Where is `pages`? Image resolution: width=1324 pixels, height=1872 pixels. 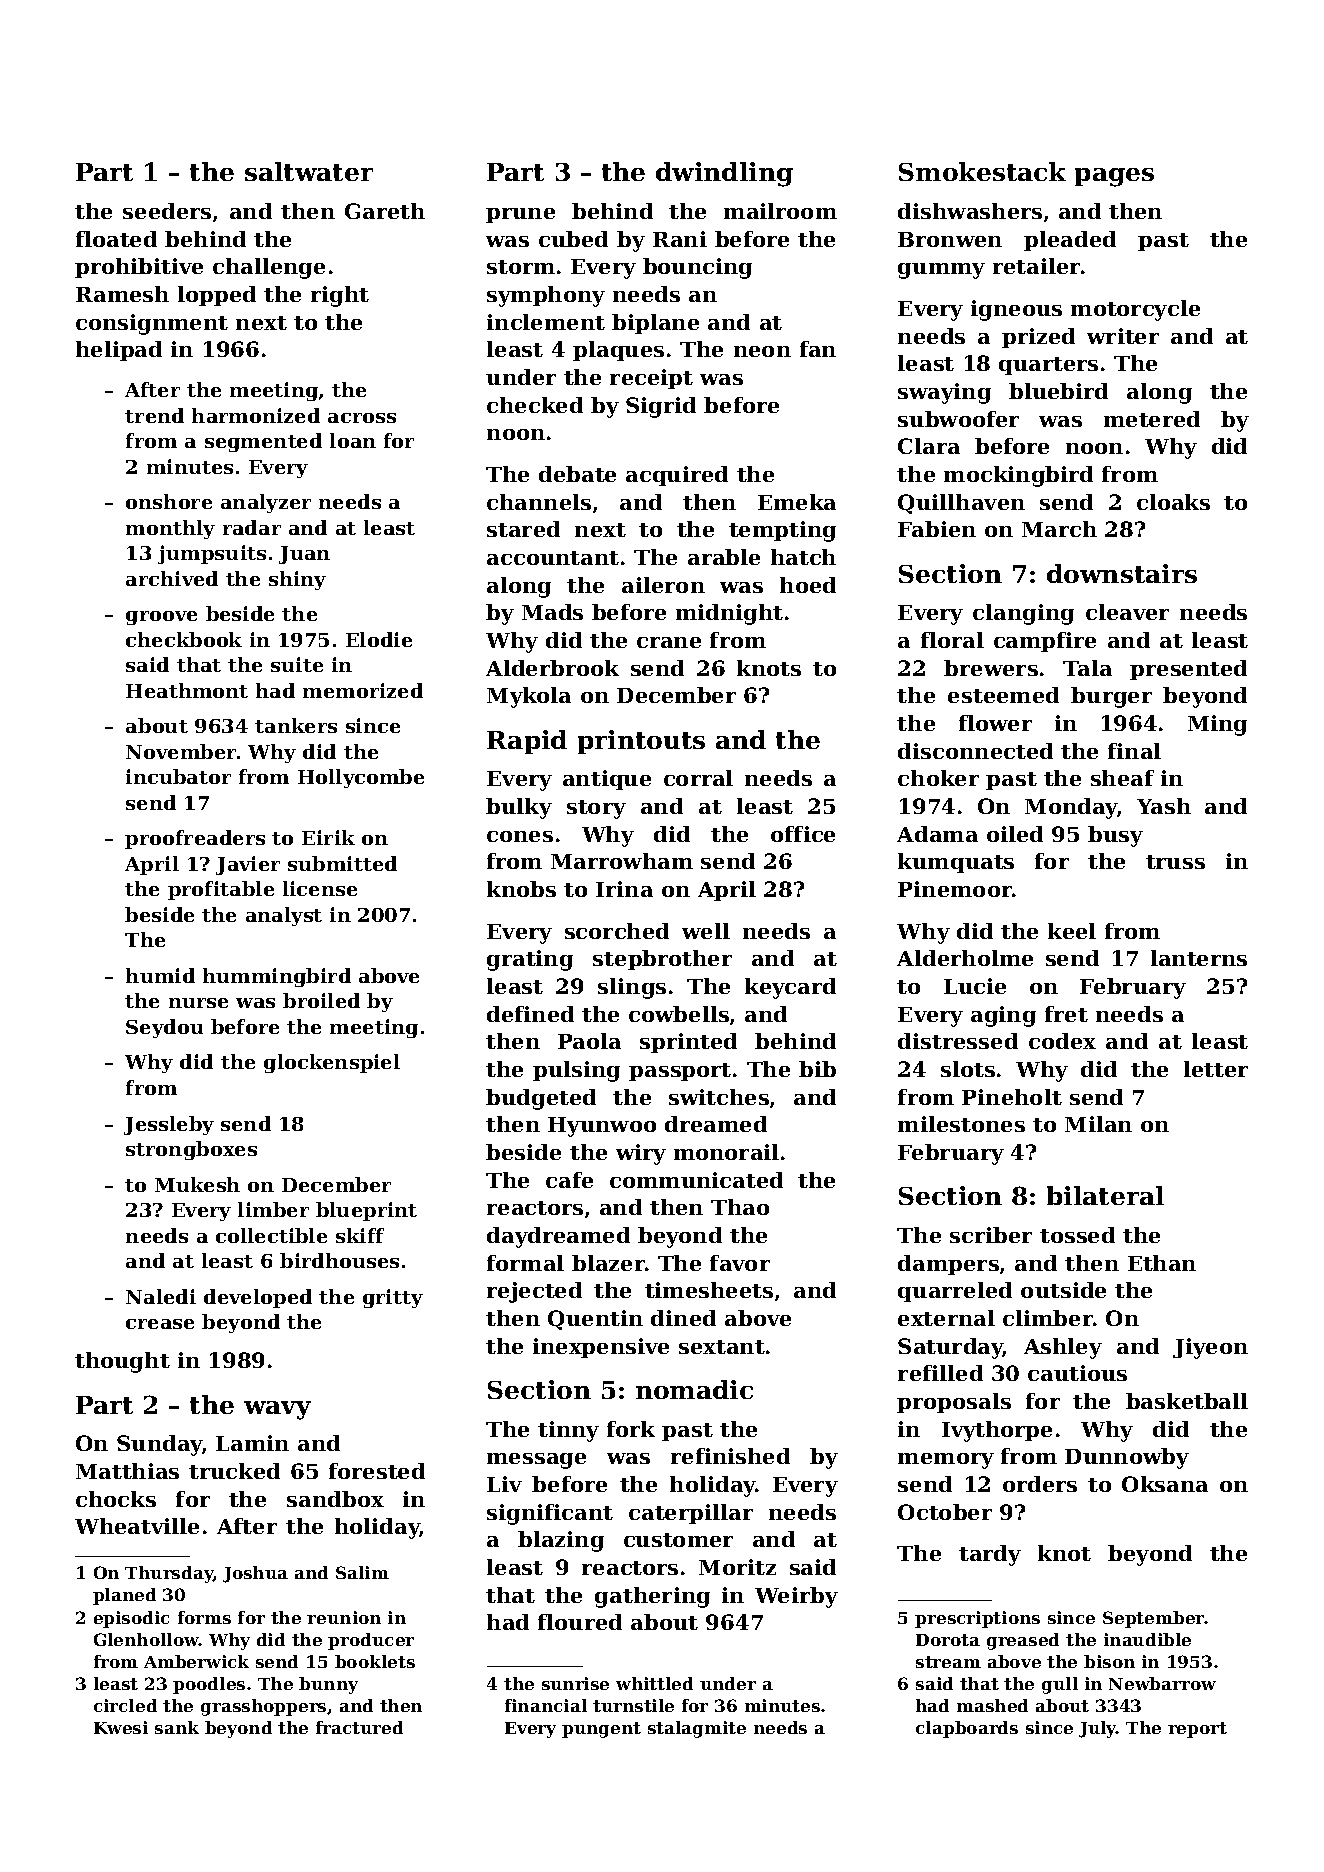
pages is located at coordinates (1114, 177).
